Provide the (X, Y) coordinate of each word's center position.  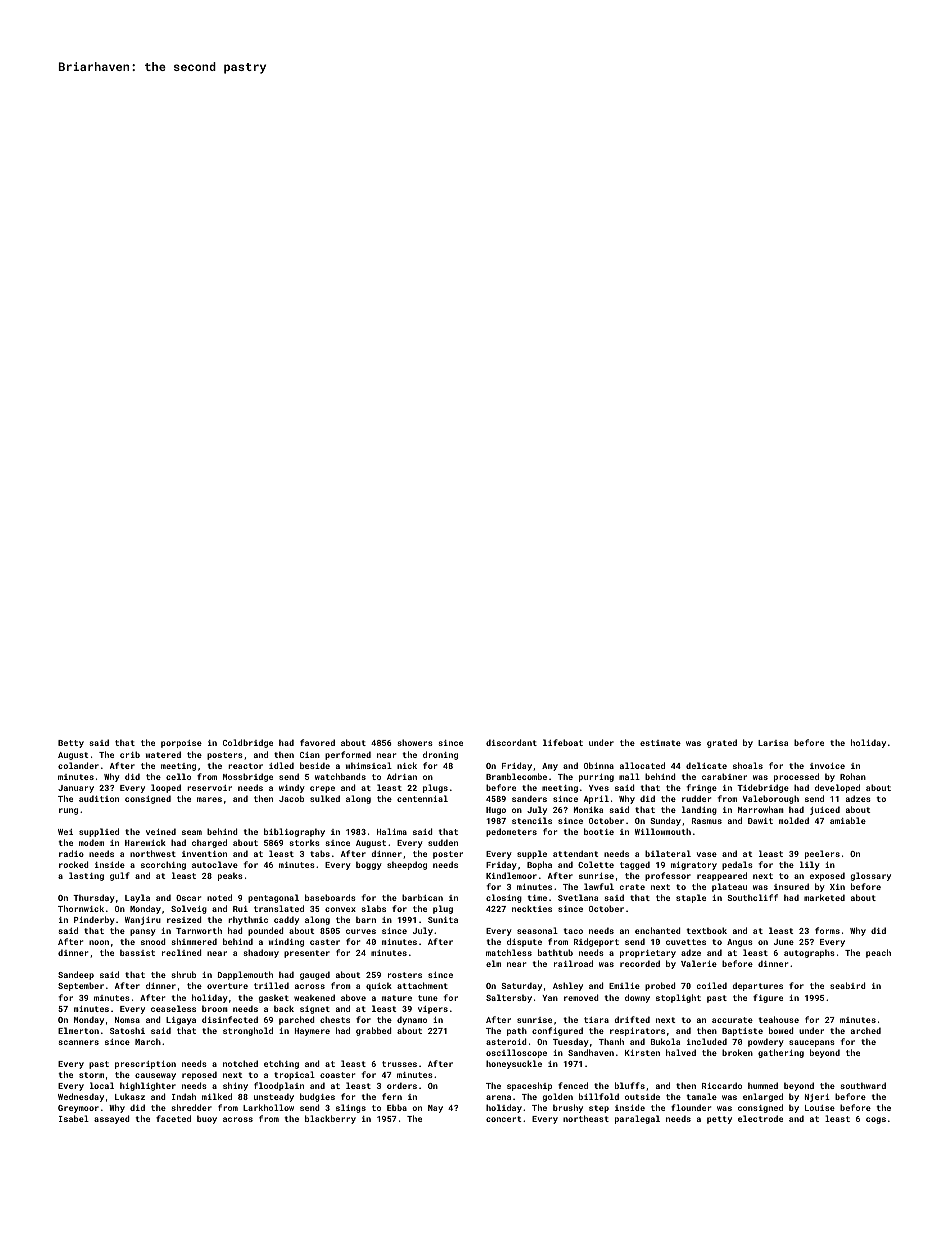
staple (691, 898)
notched (240, 1063)
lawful (599, 886)
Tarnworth (199, 930)
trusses (399, 1064)
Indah (184, 1096)
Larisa (773, 743)
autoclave (215, 864)
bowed (781, 1030)
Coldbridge (248, 743)
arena (498, 1097)
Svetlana (578, 897)
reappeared (722, 876)
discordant (511, 742)
